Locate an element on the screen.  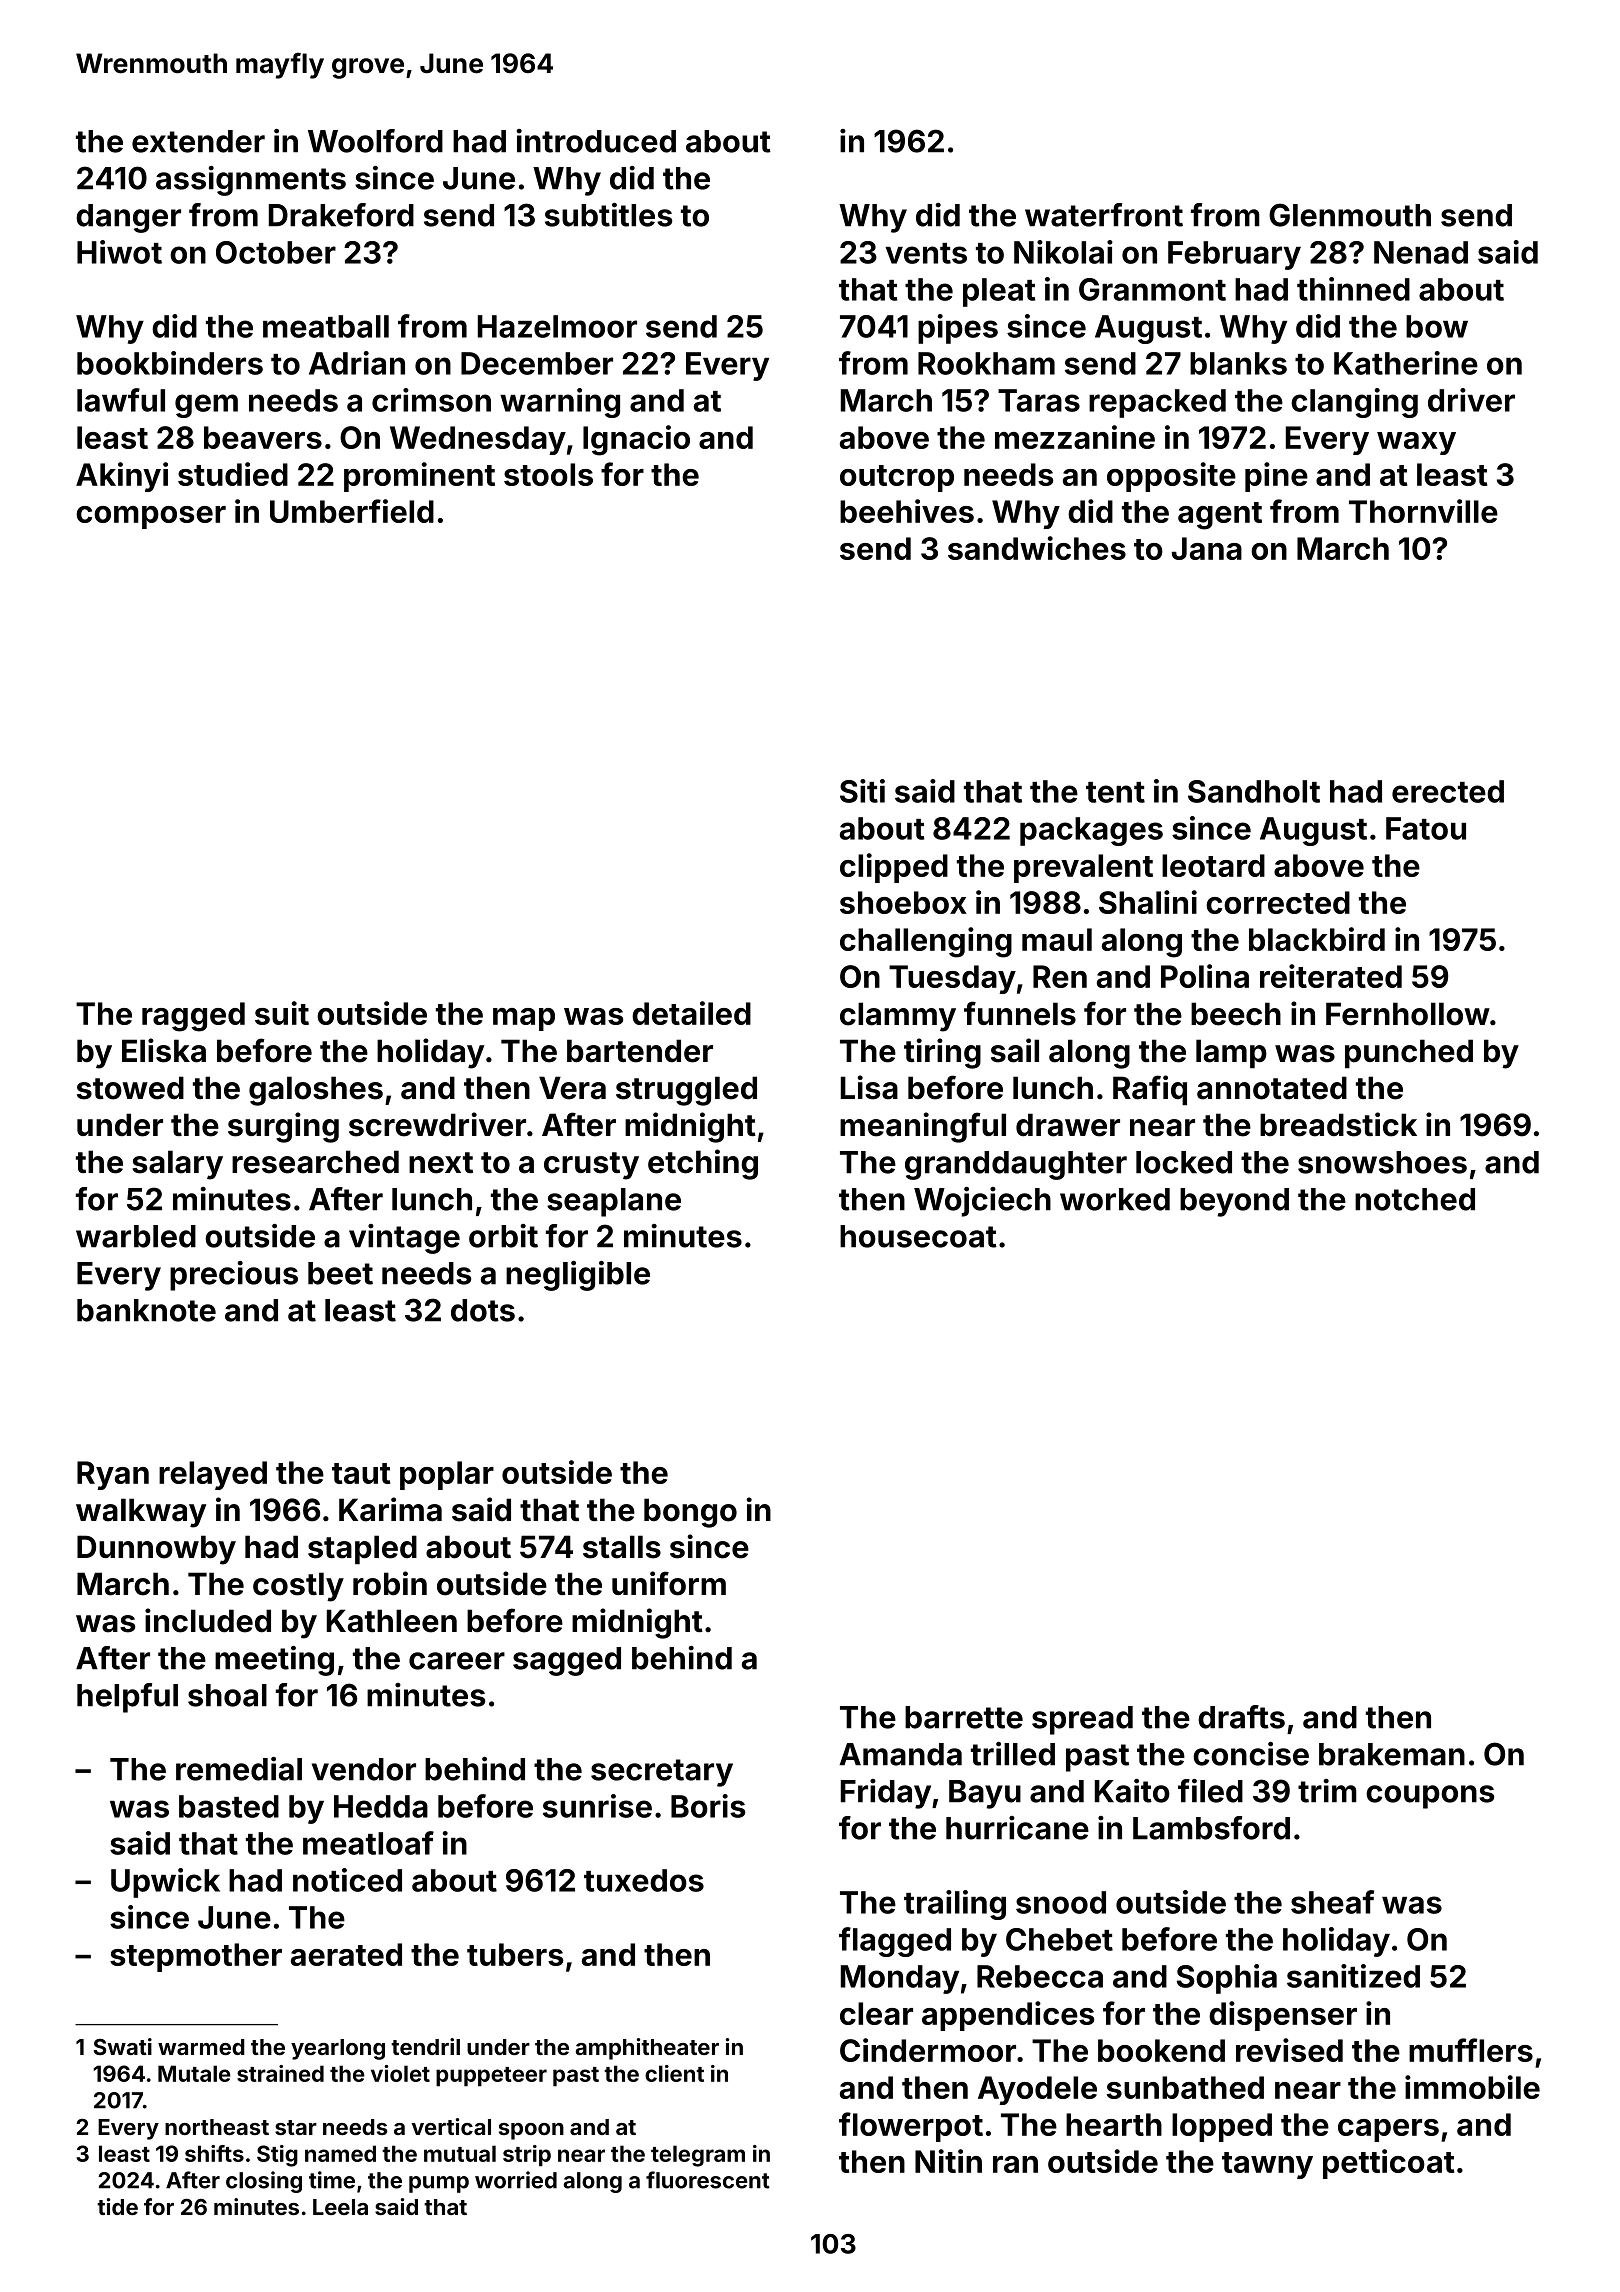
Siti is located at coordinates (862, 791).
